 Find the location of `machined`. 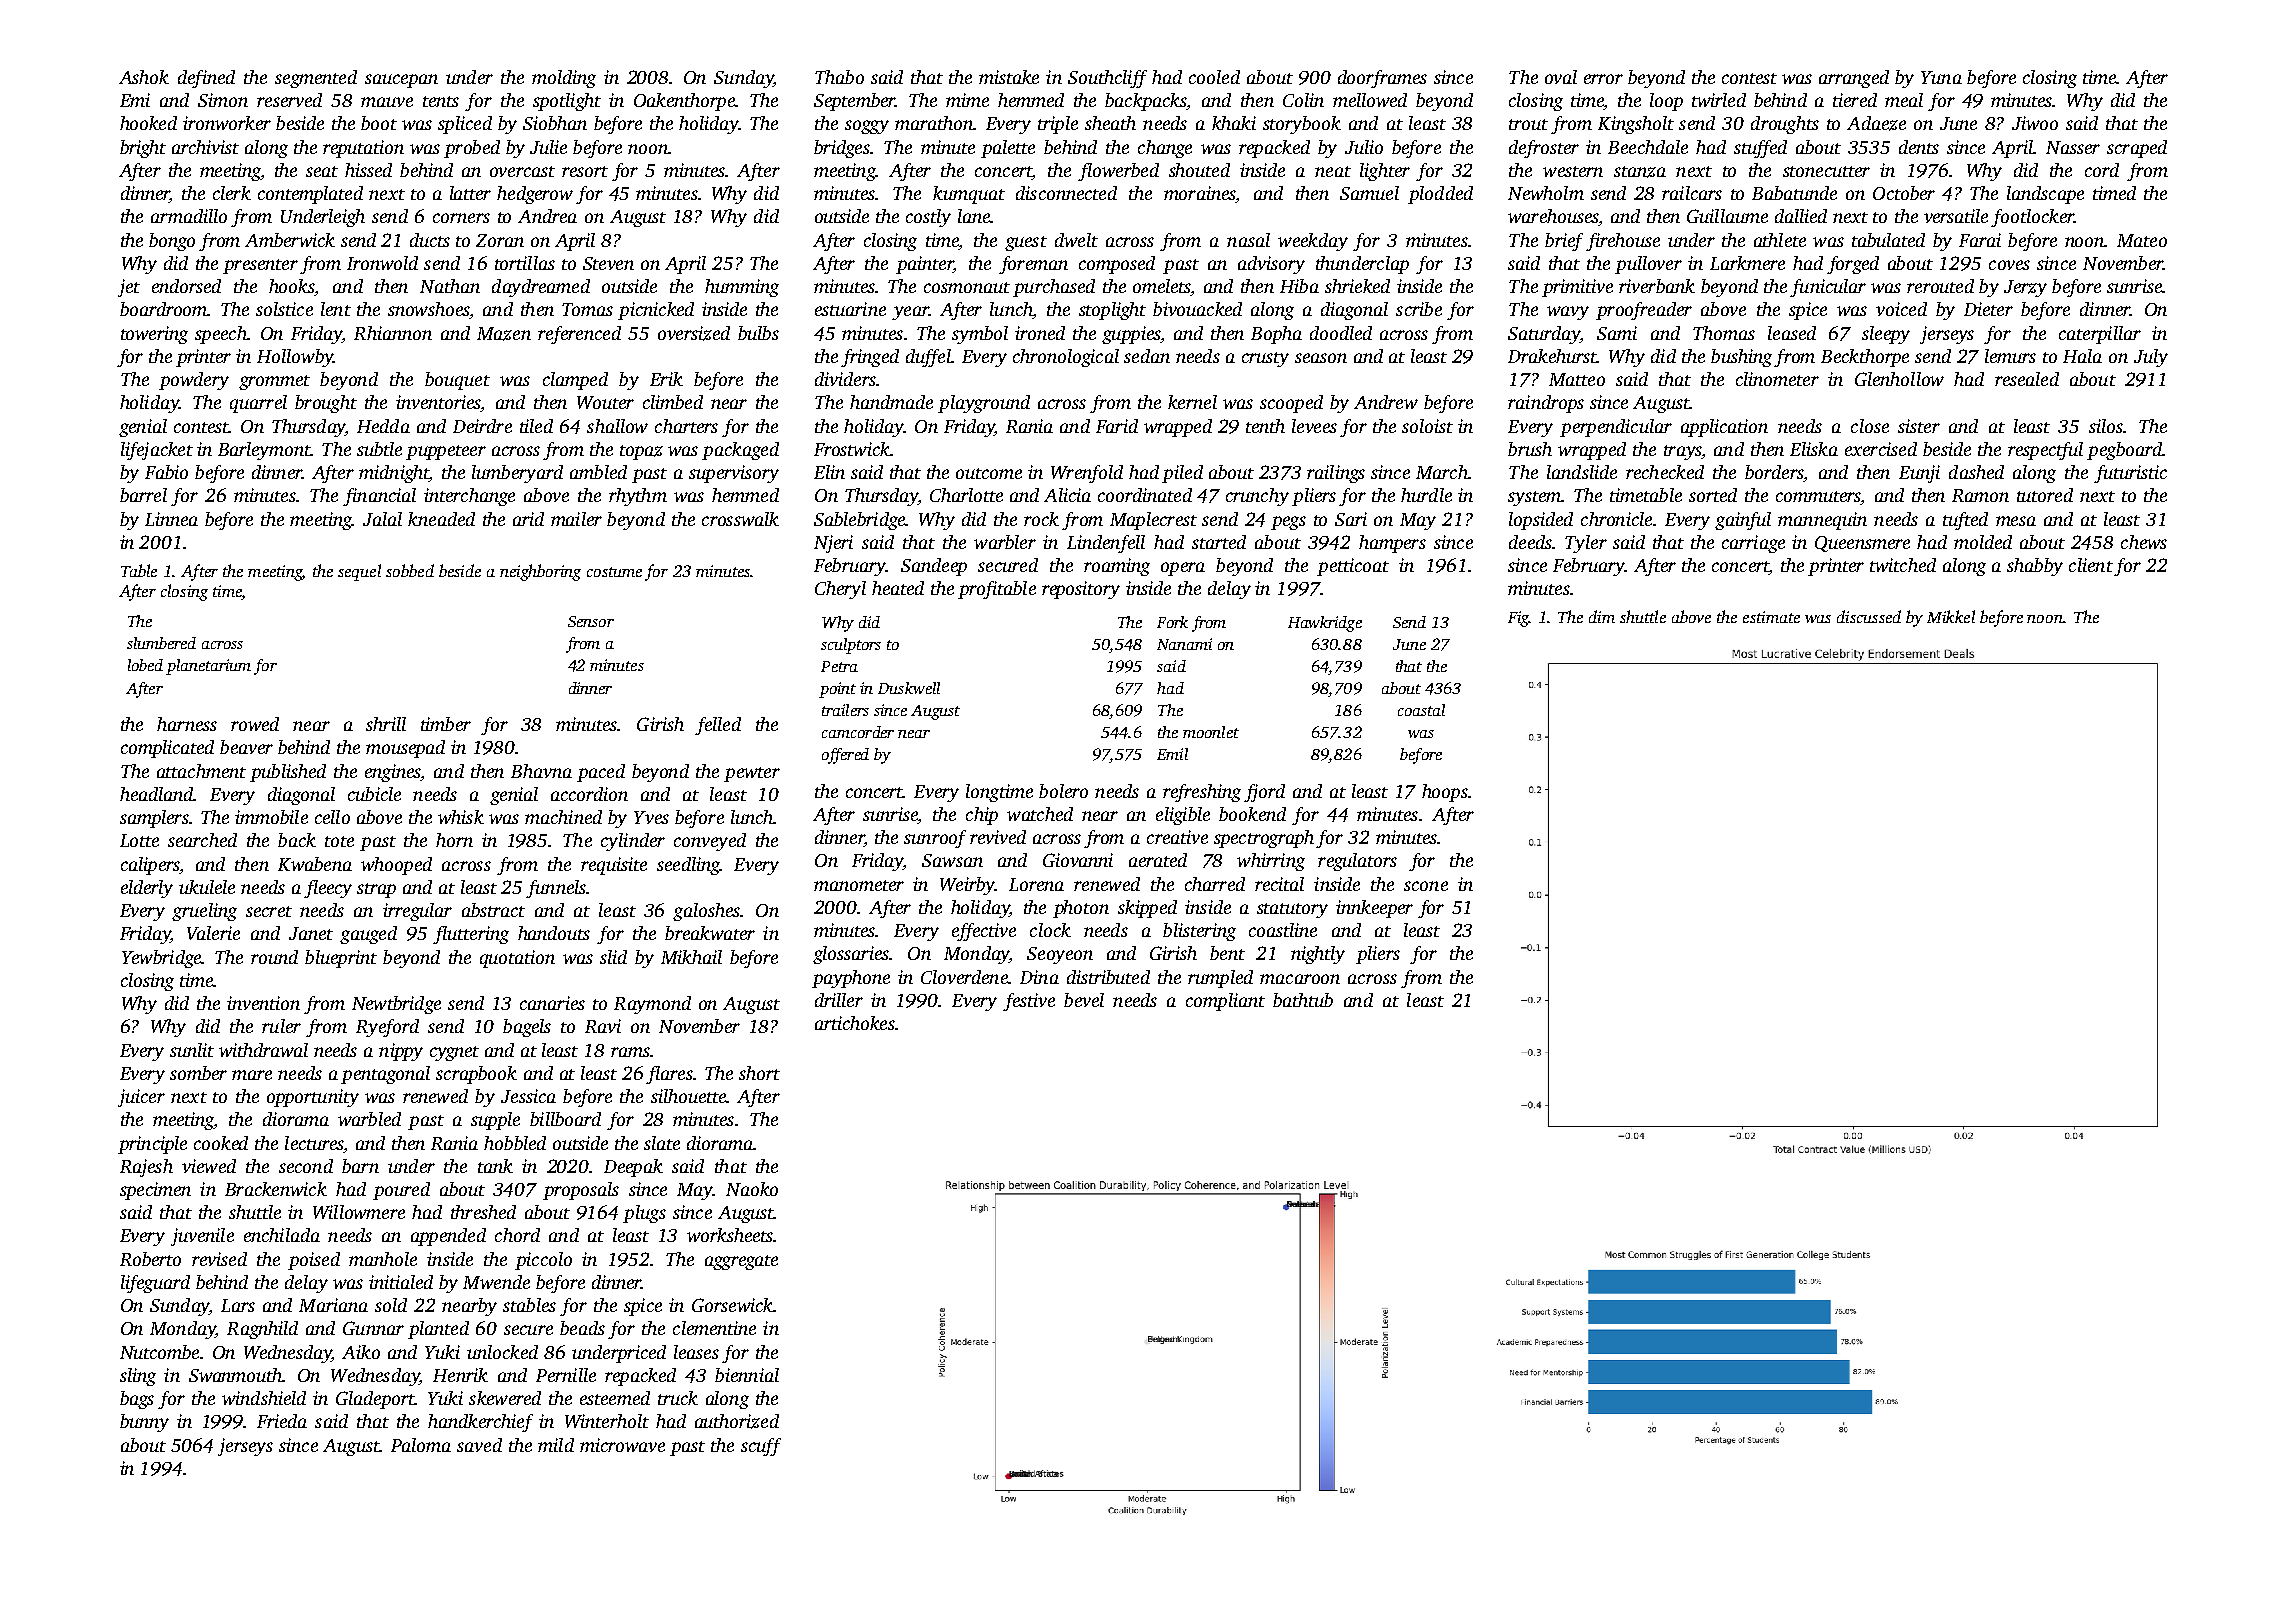

machined is located at coordinates (563, 817).
